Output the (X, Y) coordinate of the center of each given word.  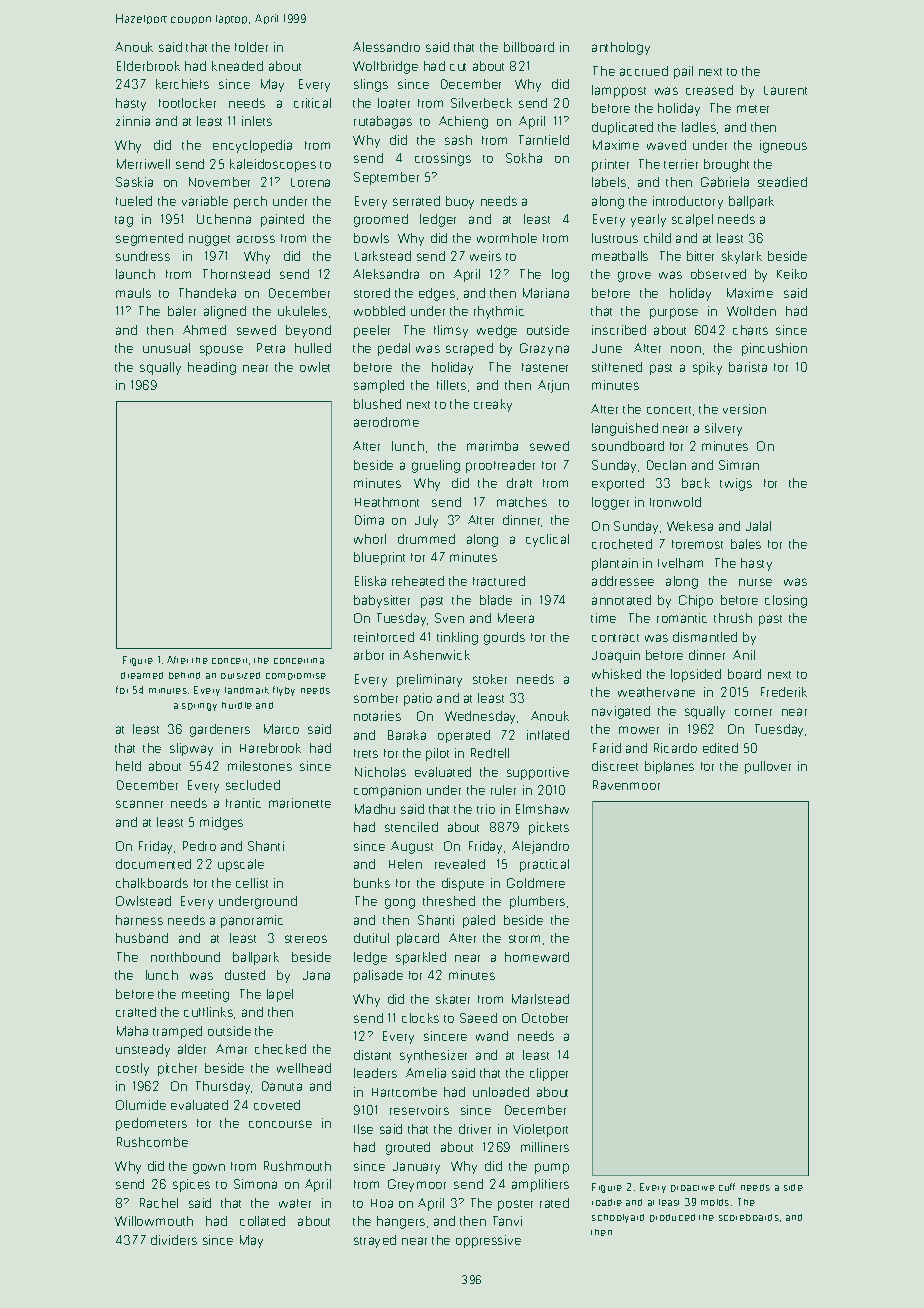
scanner (139, 804)
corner (753, 712)
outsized (240, 675)
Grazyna (544, 349)
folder (251, 47)
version (744, 409)
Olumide (141, 1105)
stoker (490, 679)
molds (715, 1202)
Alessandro (386, 47)
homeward (537, 957)
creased (709, 90)
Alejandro (540, 847)
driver (475, 1129)
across (256, 239)
